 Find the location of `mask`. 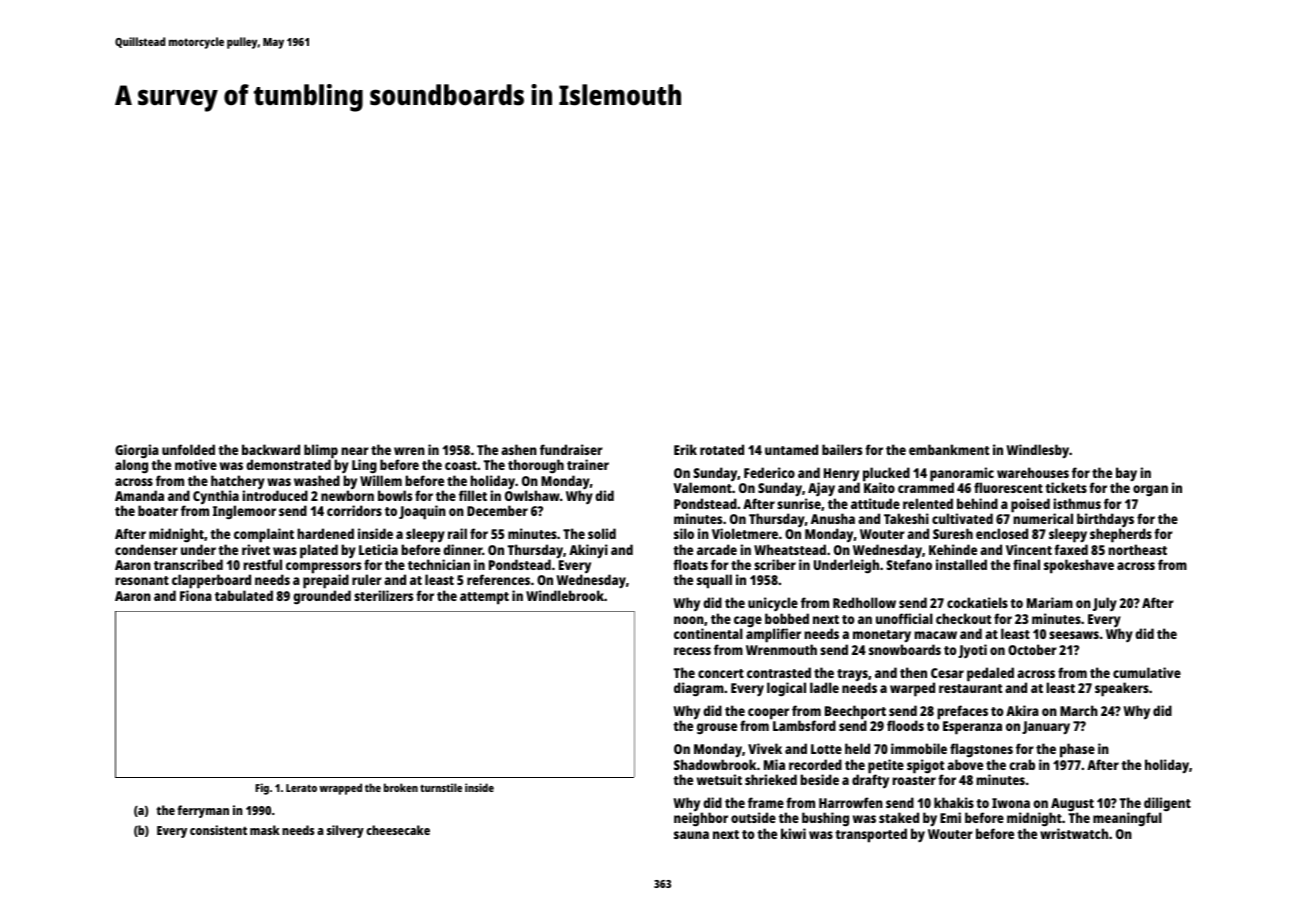

mask is located at coordinates (265, 830).
